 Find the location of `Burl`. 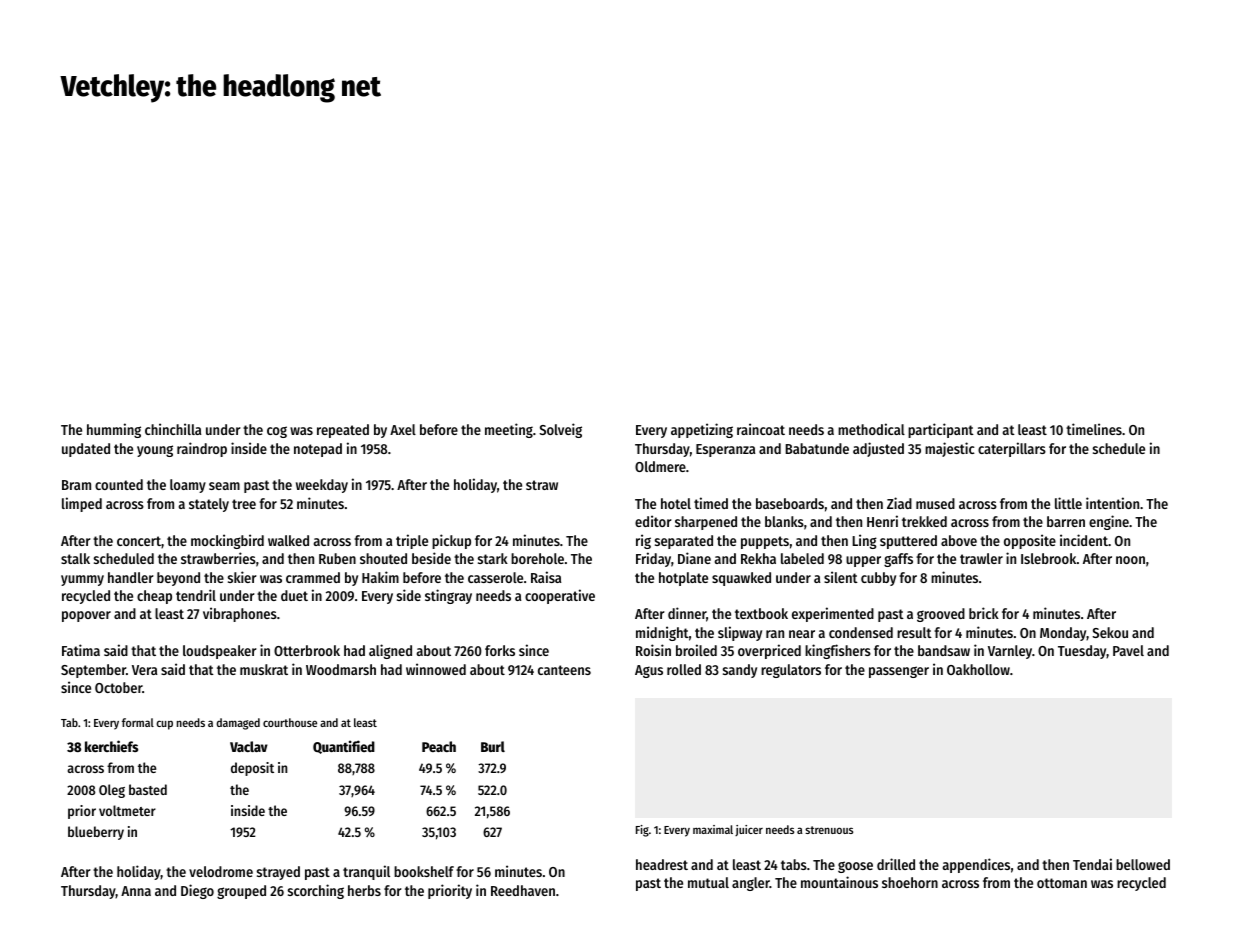

Burl is located at coordinates (493, 746).
